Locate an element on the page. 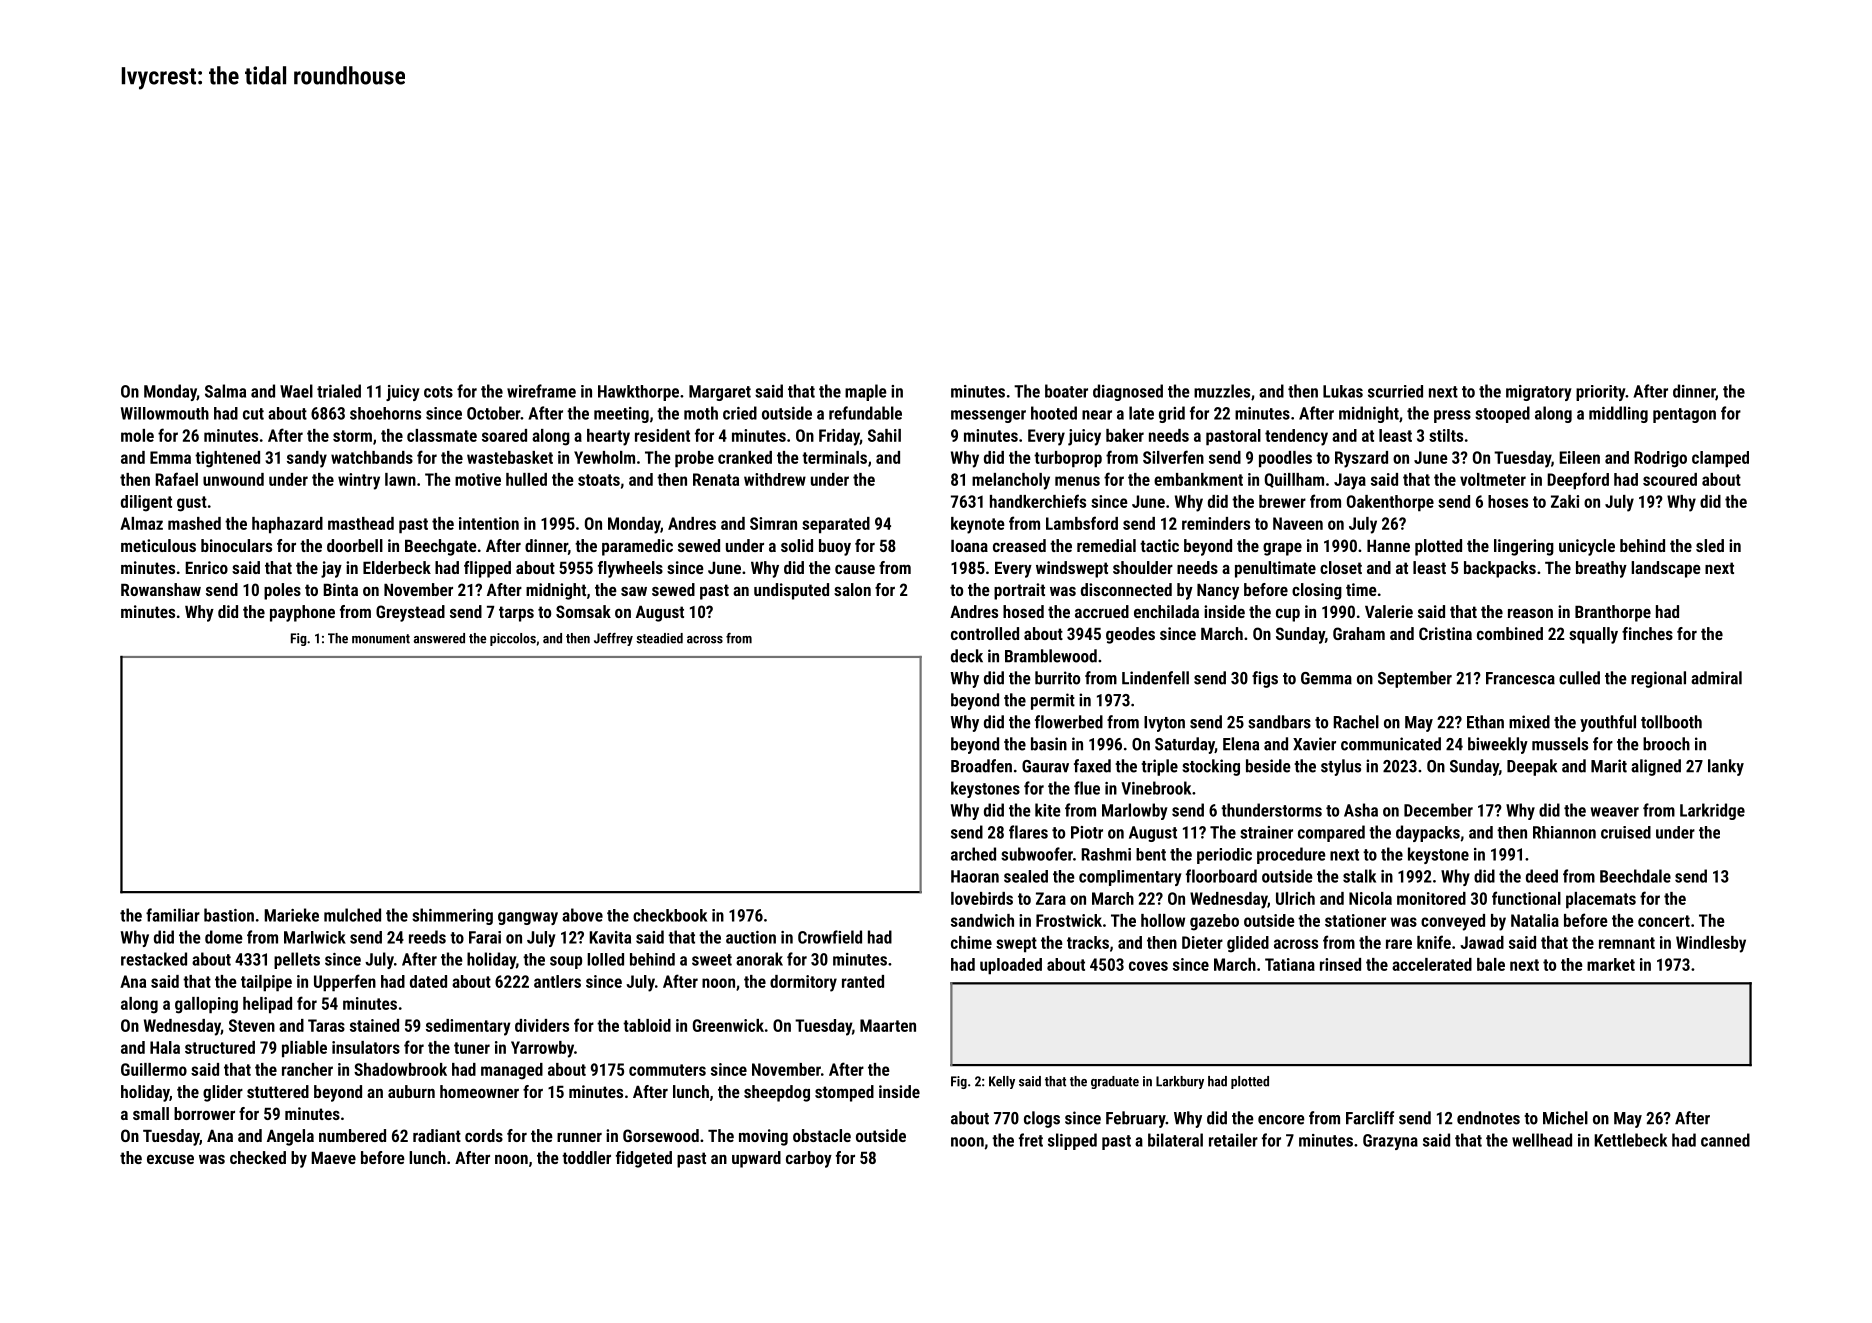  familiar is located at coordinates (173, 915).
